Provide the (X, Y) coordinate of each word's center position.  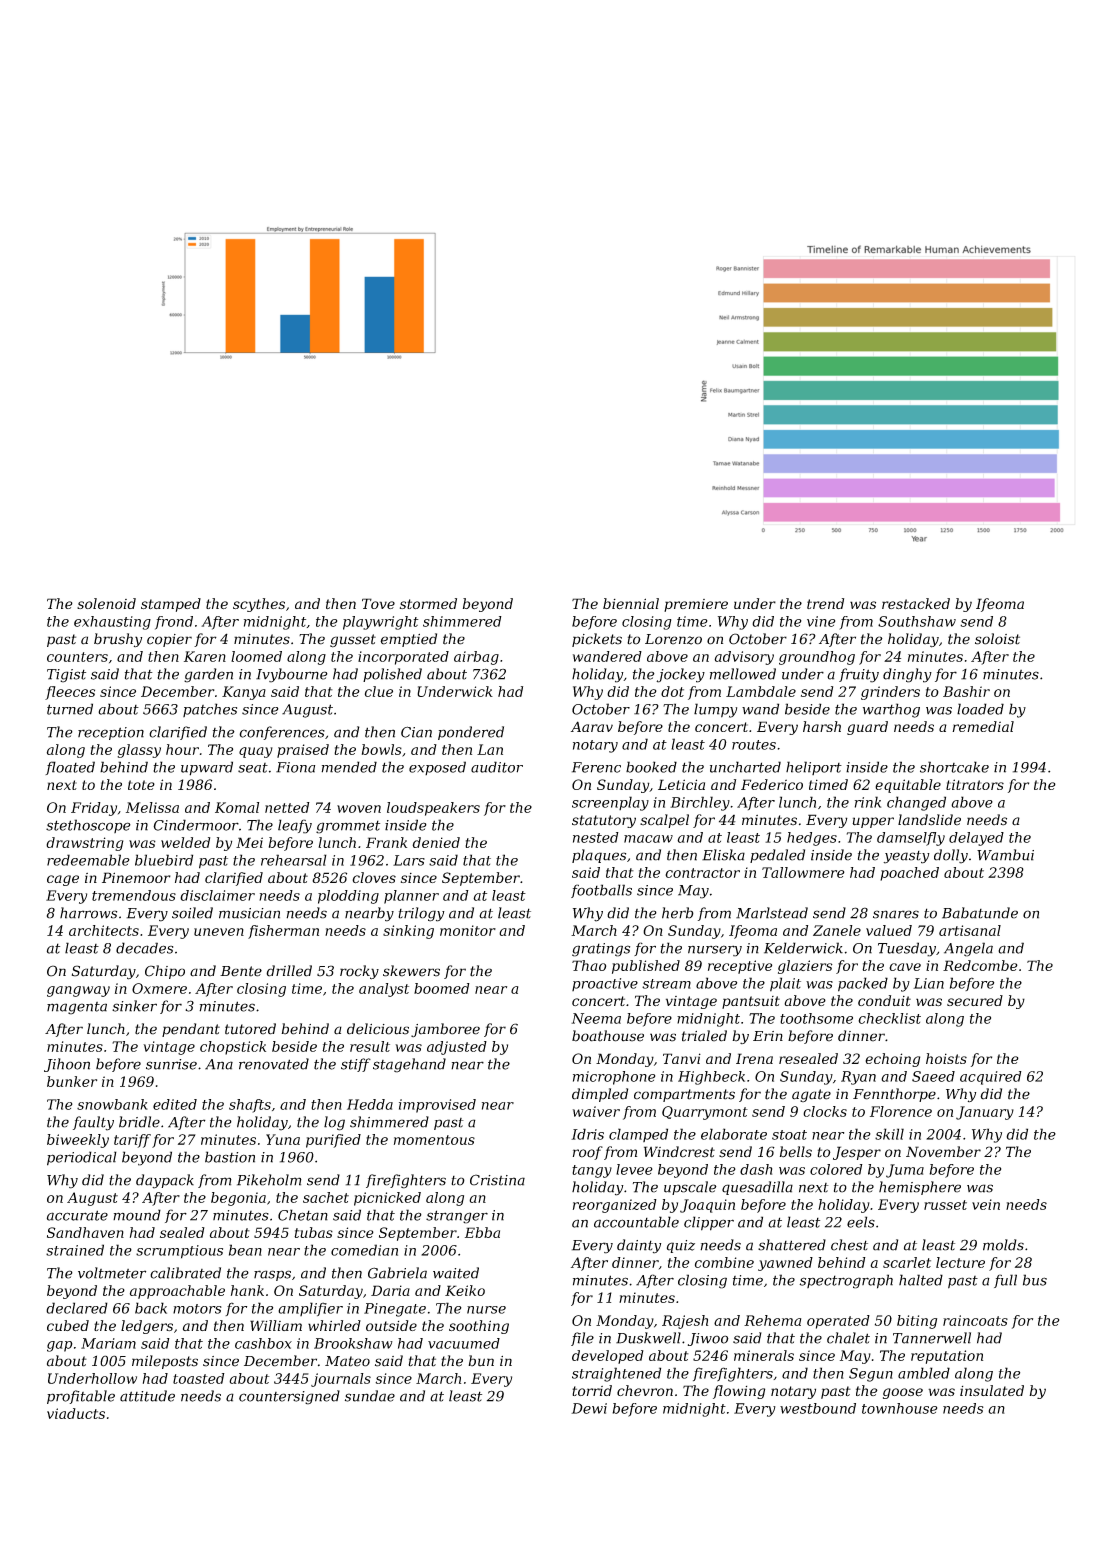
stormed (428, 603)
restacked (916, 603)
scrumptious (179, 1252)
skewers (411, 971)
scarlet (907, 1262)
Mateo (347, 1361)
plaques (599, 856)
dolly (951, 856)
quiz (681, 1246)
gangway (78, 991)
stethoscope (88, 826)
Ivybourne (292, 675)
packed (863, 984)
